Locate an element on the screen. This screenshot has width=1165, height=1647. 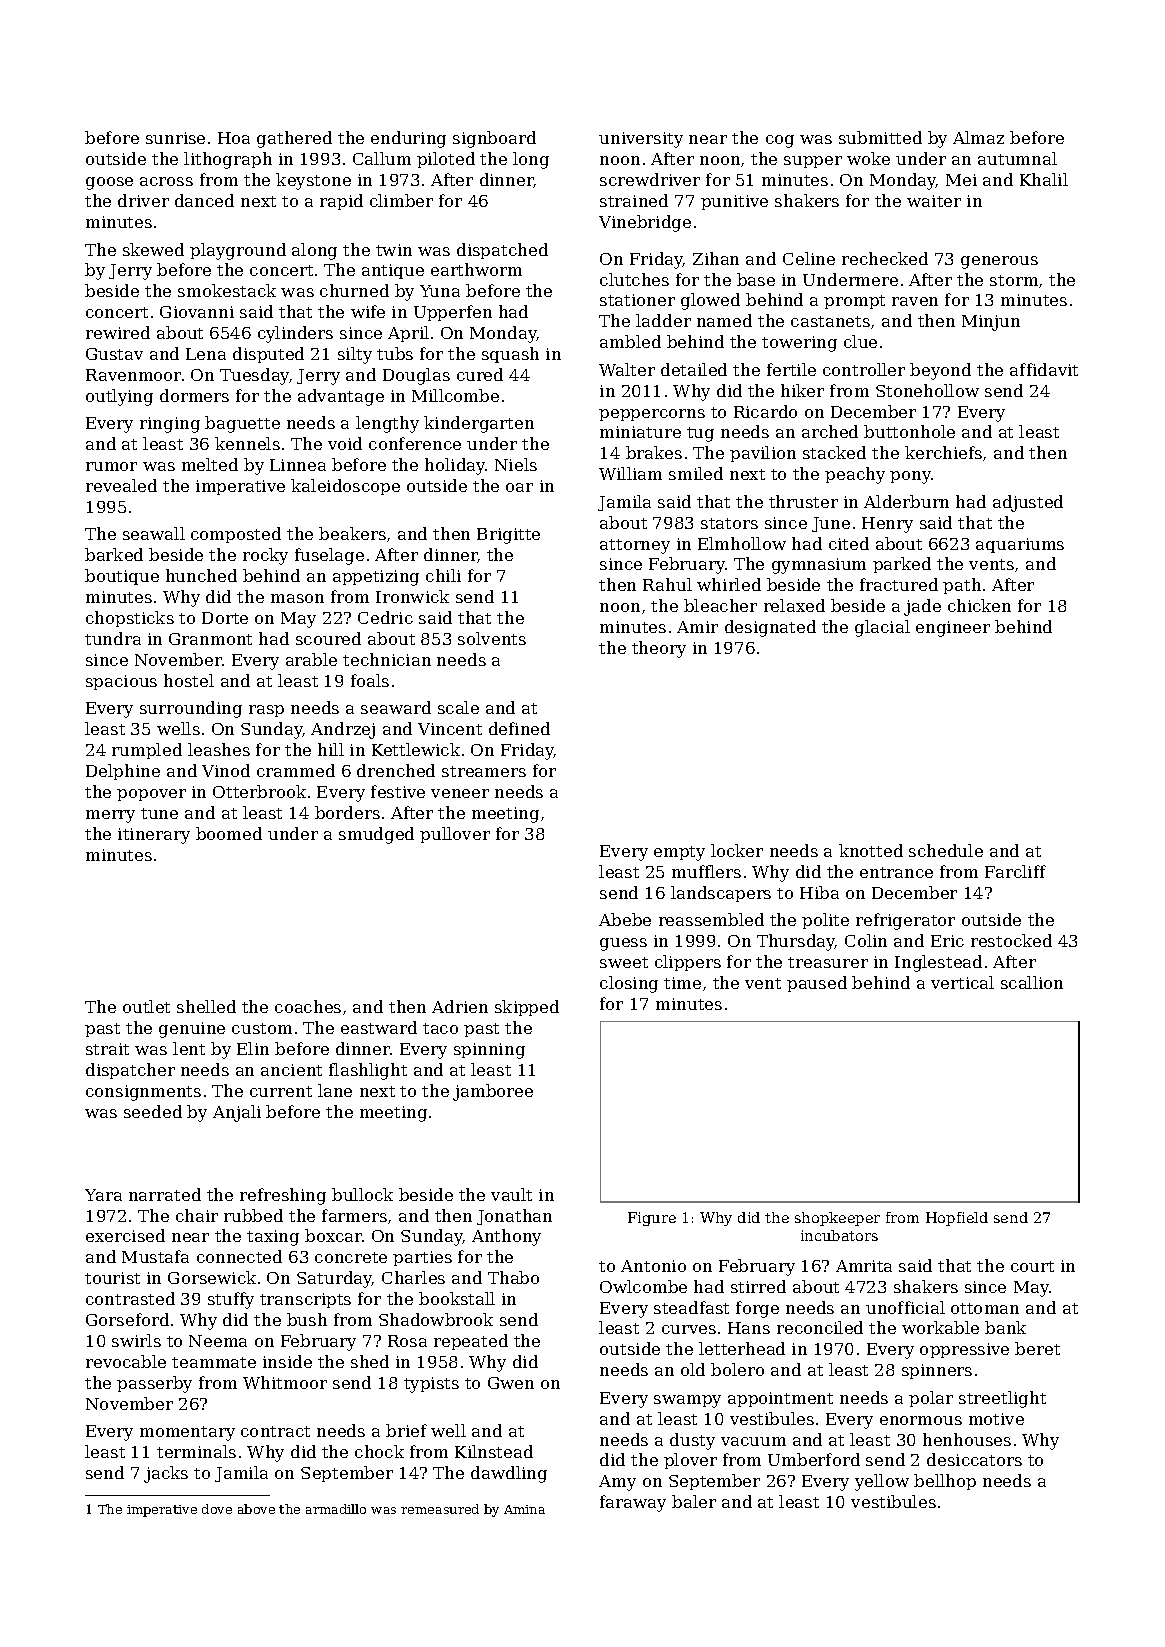
Khalil is located at coordinates (1044, 179).
